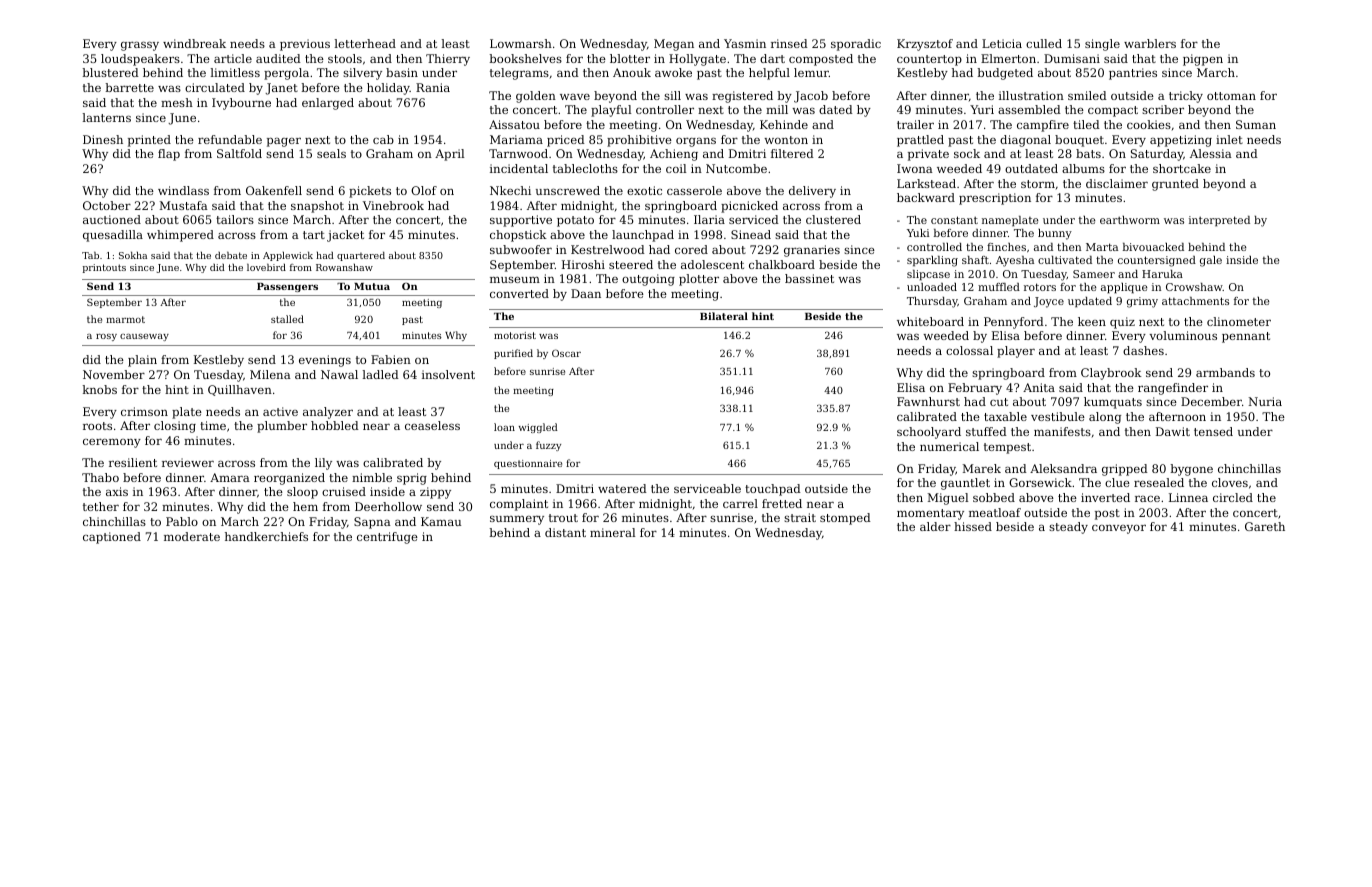 This image has height=887, width=1372. Describe the element at coordinates (1211, 261) in the image. I see `gale` at that location.
